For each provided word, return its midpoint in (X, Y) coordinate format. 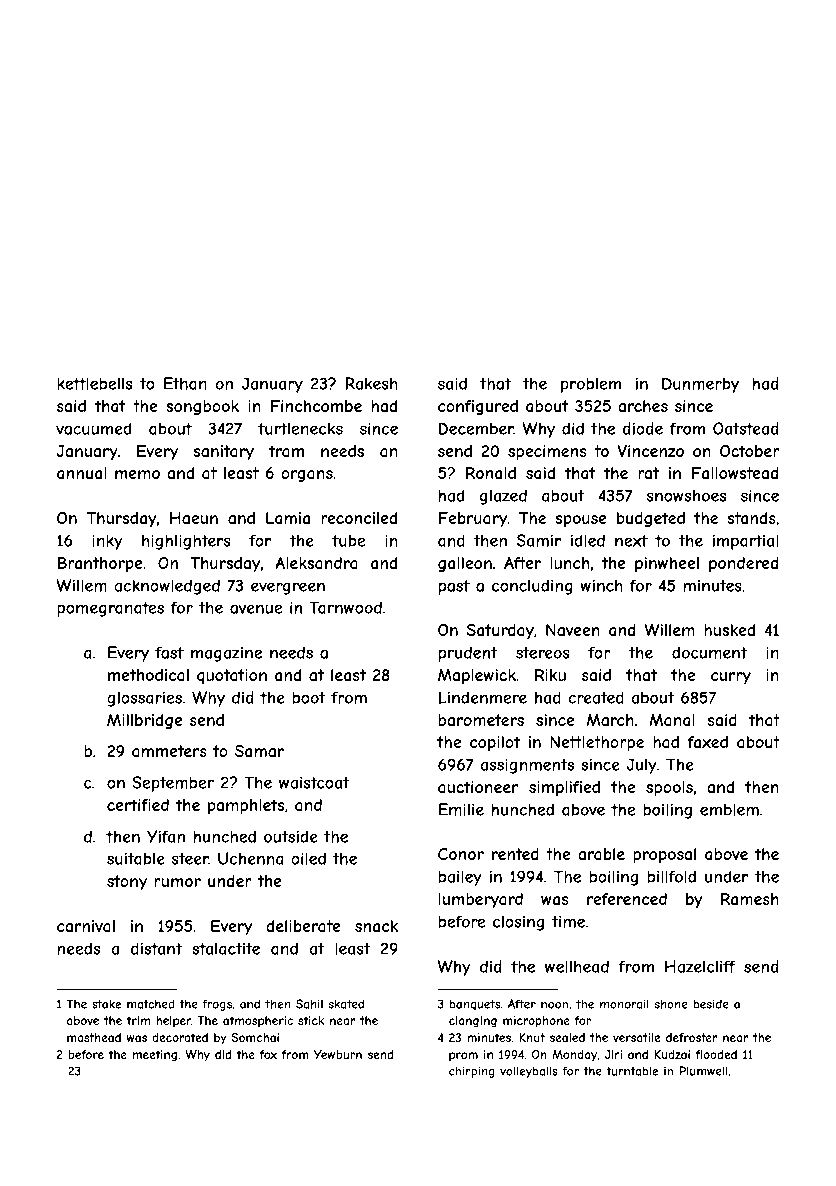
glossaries (144, 699)
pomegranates (110, 609)
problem (591, 385)
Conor (461, 854)
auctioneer (478, 787)
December (476, 428)
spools (669, 788)
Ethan (185, 383)
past (454, 587)
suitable (136, 858)
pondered (744, 564)
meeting (155, 1056)
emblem (729, 809)
